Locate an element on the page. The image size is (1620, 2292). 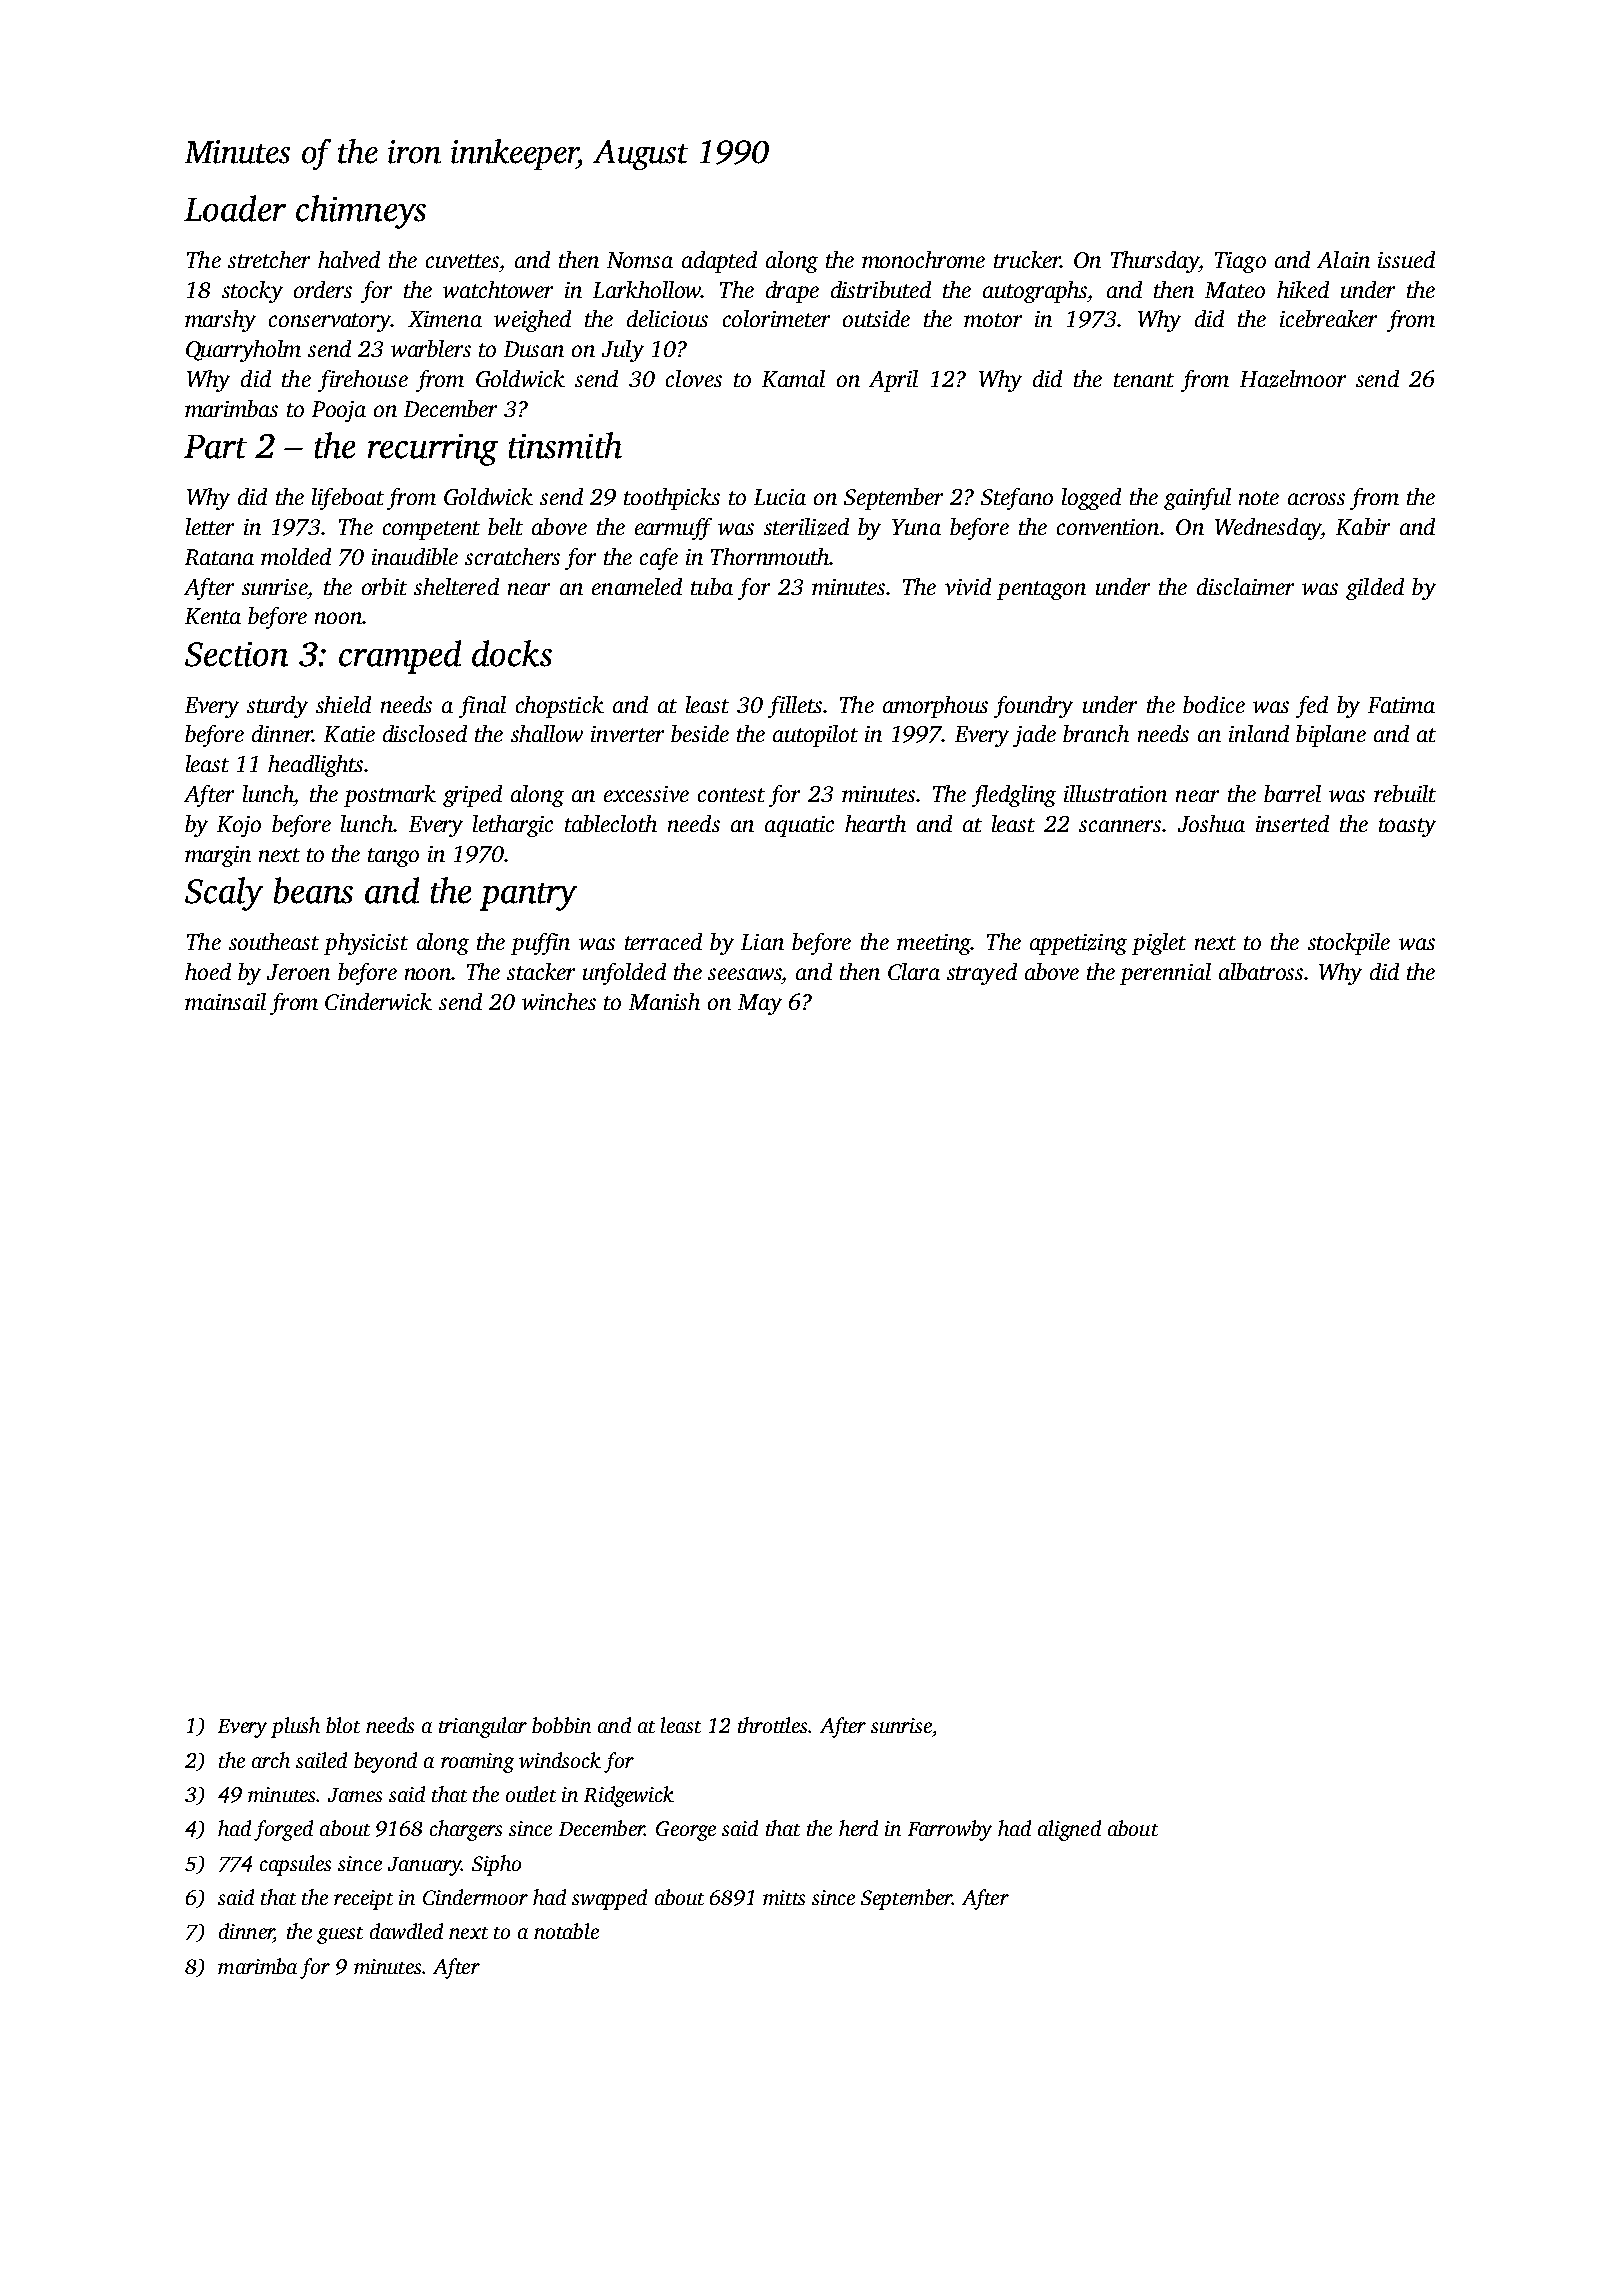
dawdled is located at coordinates (406, 1931).
